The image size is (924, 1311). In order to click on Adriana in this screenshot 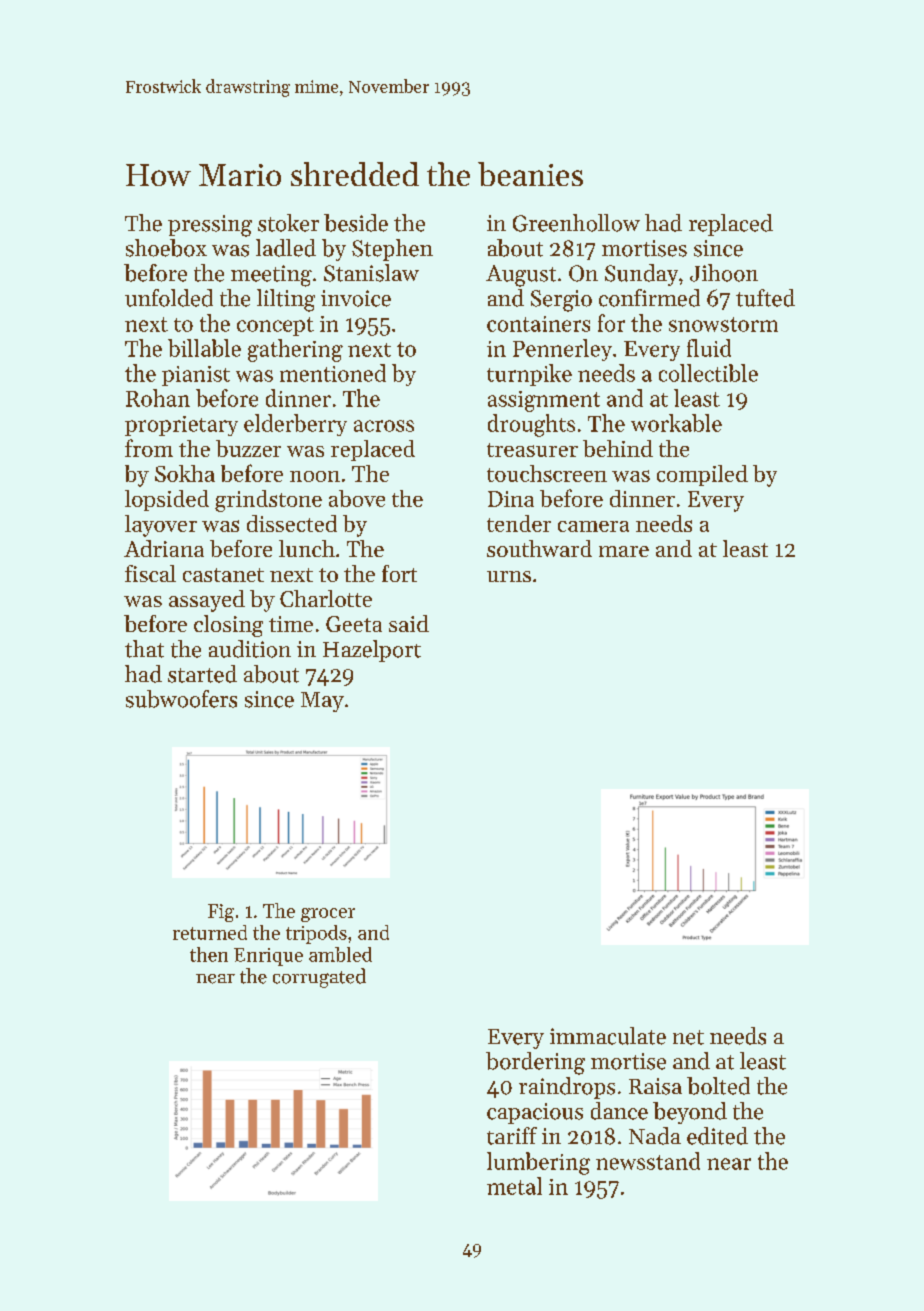, I will do `click(164, 548)`.
